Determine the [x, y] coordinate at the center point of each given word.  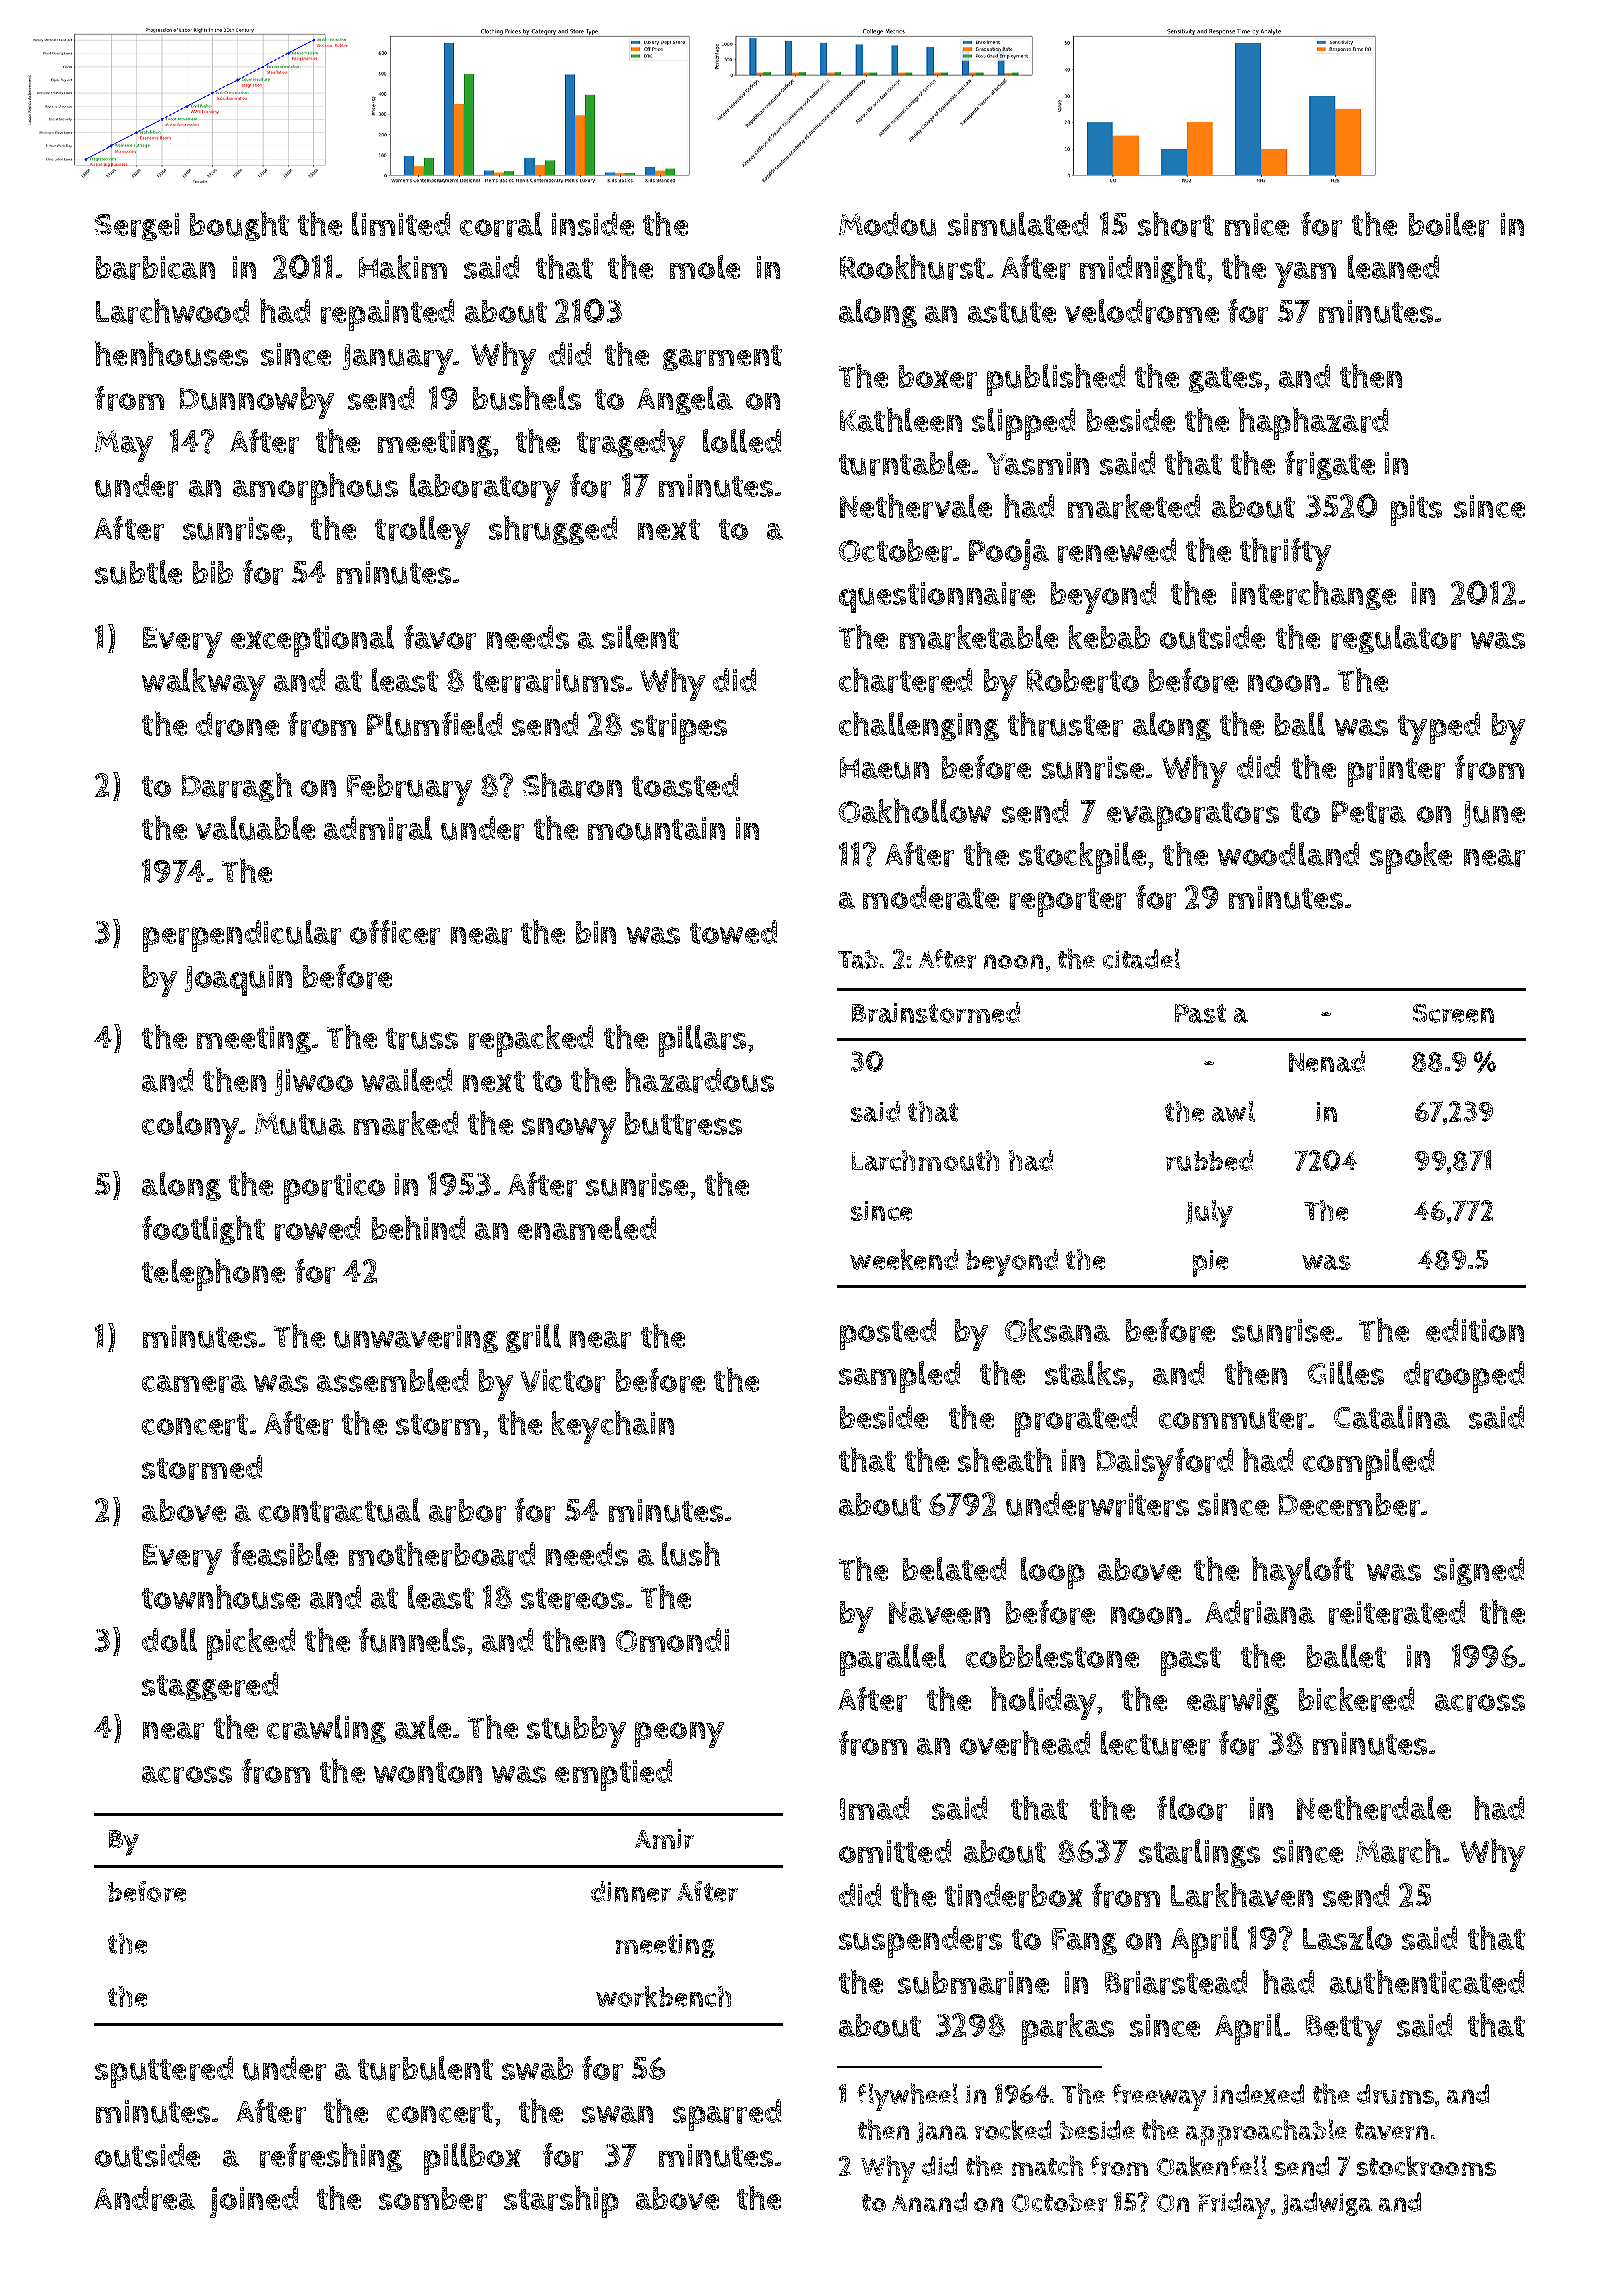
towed [733, 932]
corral [501, 224]
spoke [1411, 858]
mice [1257, 224]
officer [395, 932]
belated [954, 1569]
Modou [887, 224]
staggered [210, 1686]
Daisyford [1165, 1464]
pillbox [472, 2159]
